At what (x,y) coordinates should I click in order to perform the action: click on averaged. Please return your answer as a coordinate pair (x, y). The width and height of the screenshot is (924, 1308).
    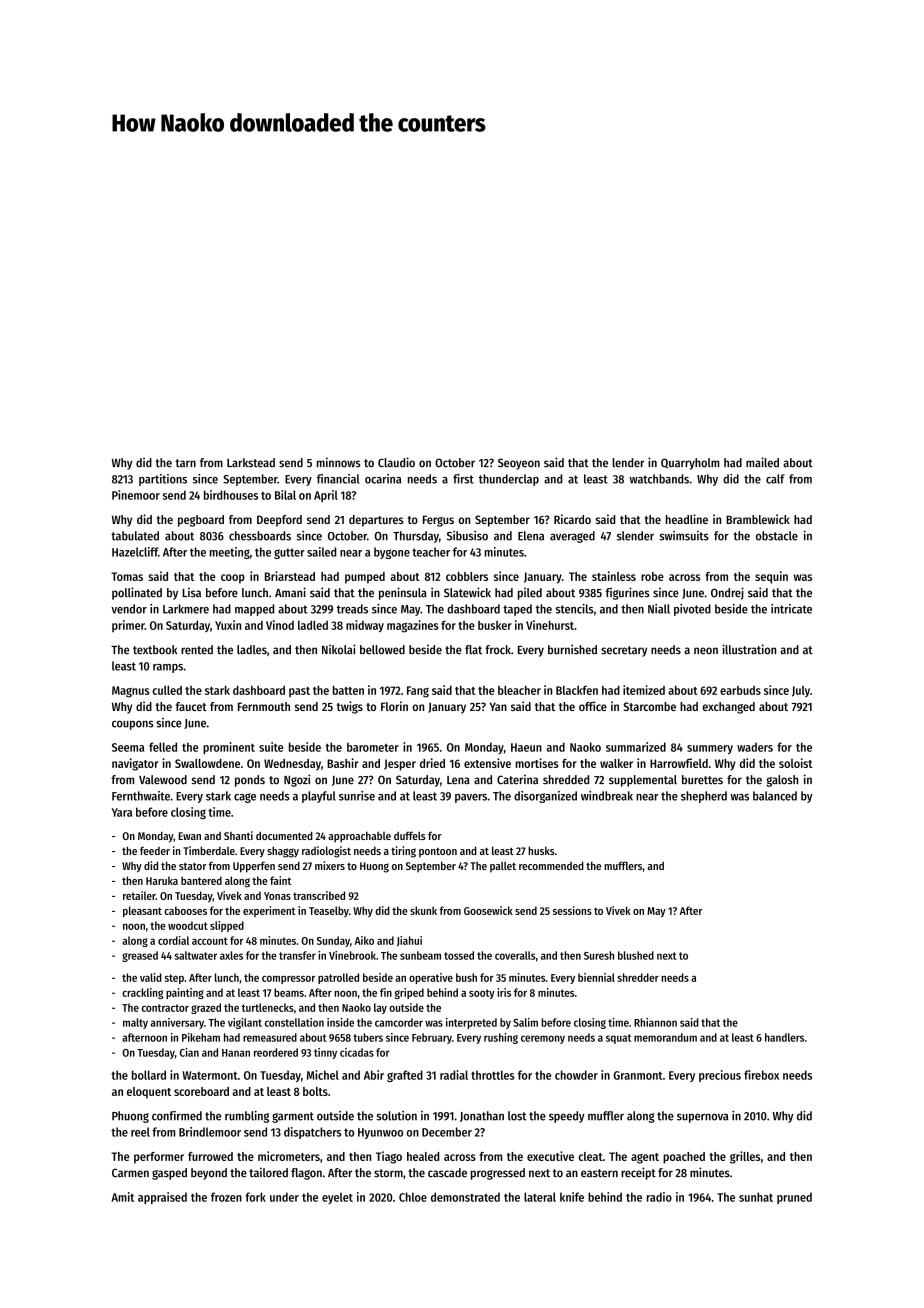
    Looking at the image, I should click on (572, 537).
